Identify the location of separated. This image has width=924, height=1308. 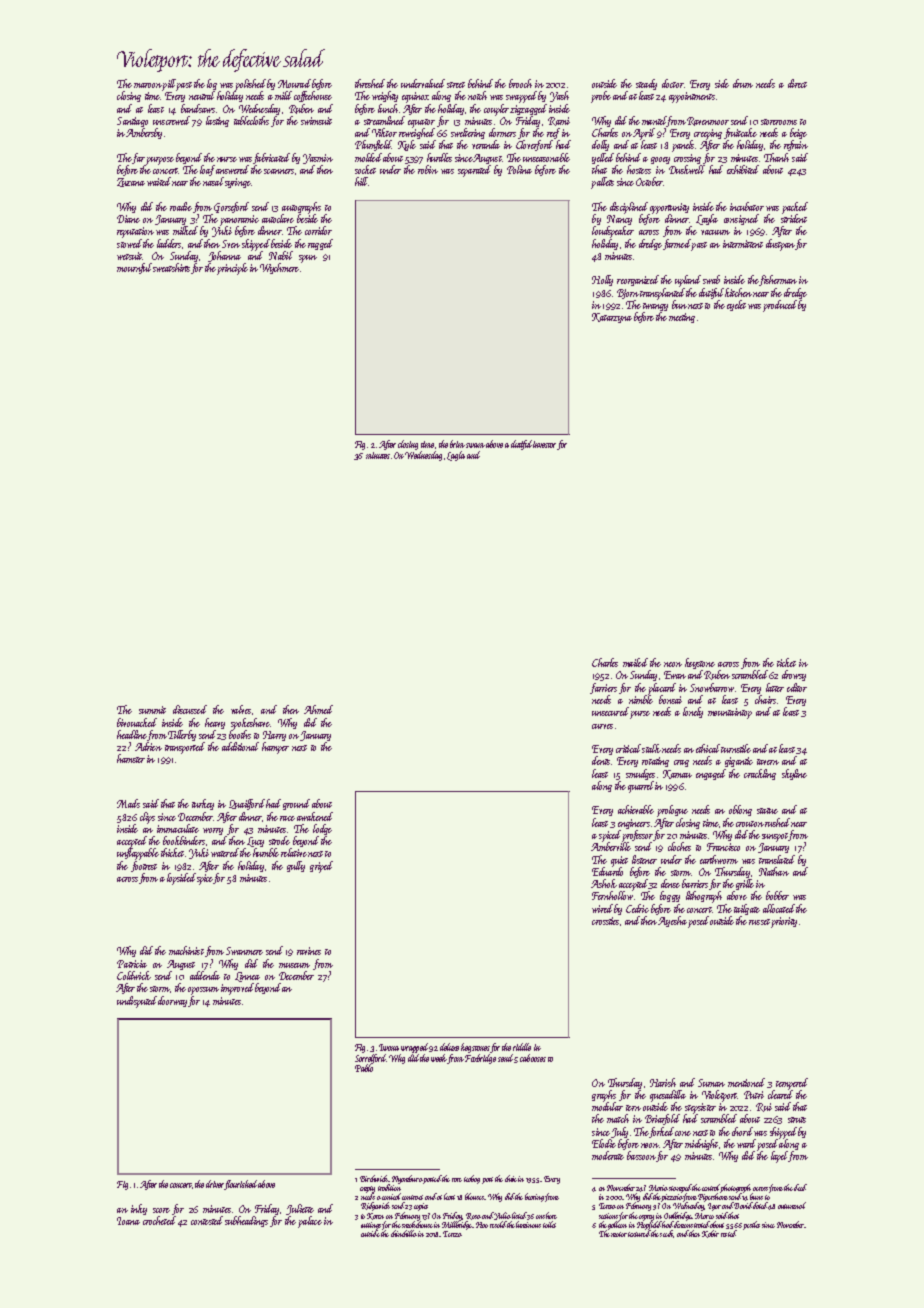
(474, 171).
